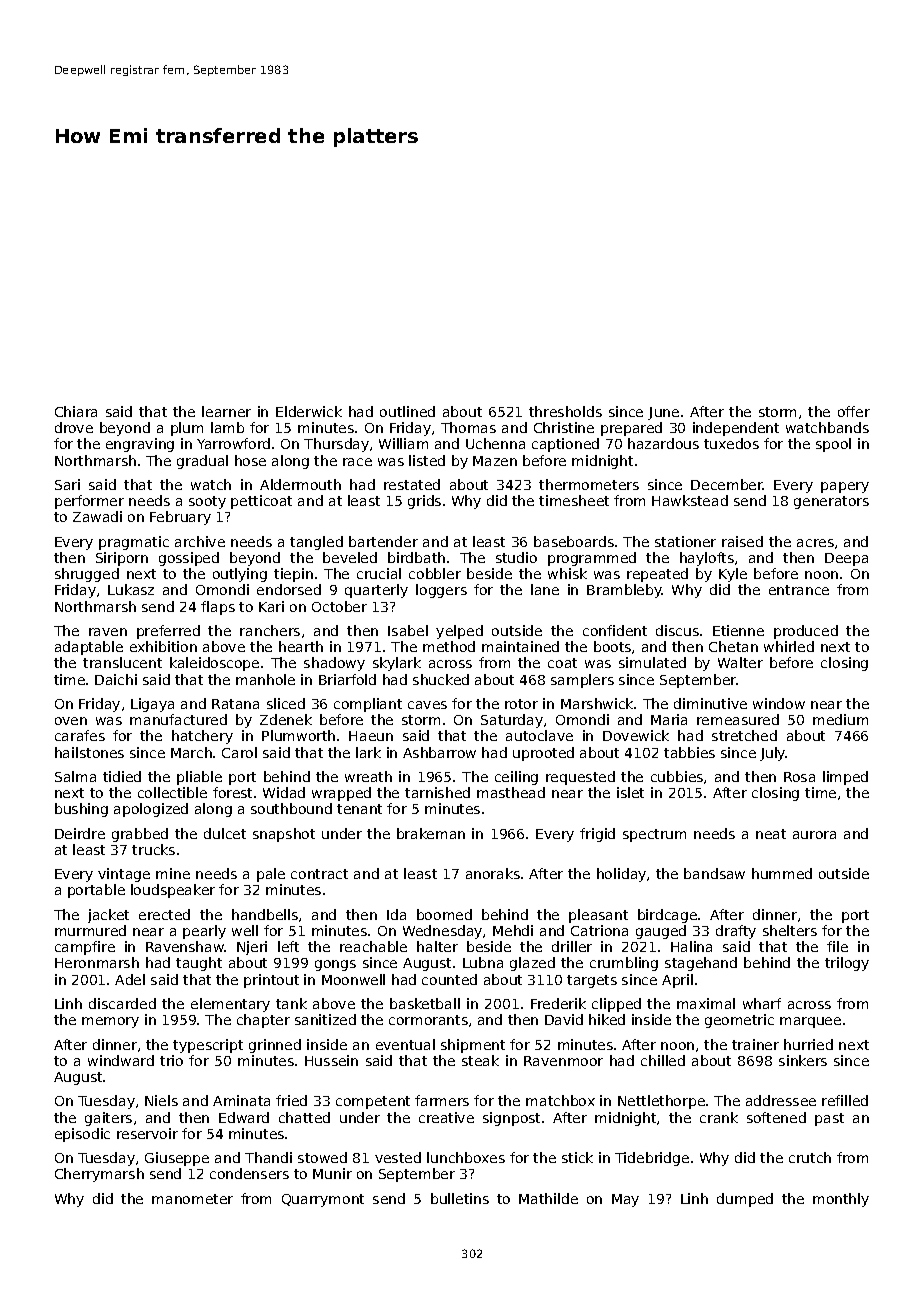 This document has width=924, height=1308. What do you see at coordinates (97, 516) in the document?
I see `Zawadi` at bounding box center [97, 516].
